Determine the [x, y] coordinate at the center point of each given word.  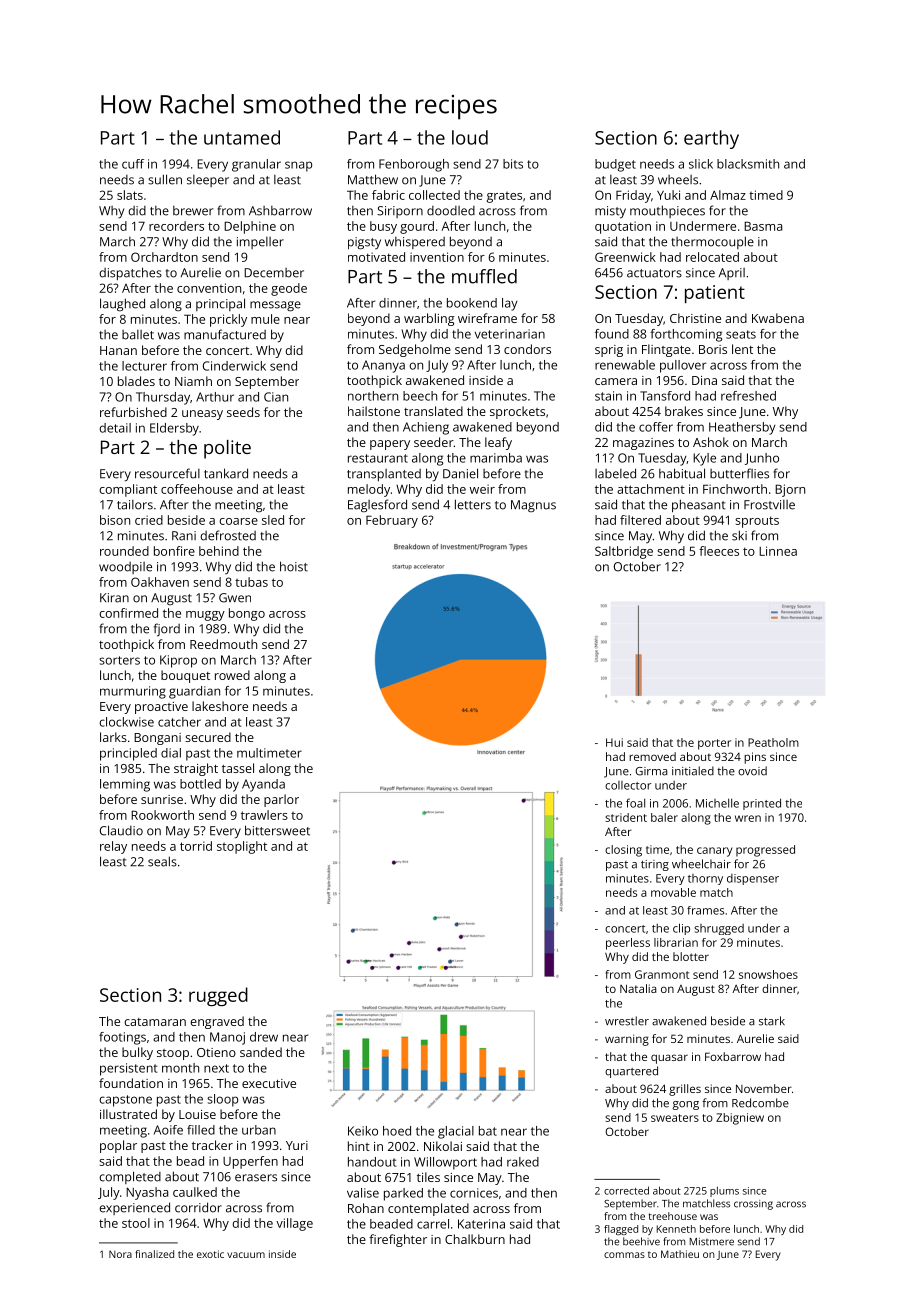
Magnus [533, 506]
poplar [118, 1146]
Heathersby [742, 428]
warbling [429, 319]
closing [623, 851]
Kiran [114, 598]
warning [627, 1040]
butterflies [739, 473]
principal [220, 304]
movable [673, 892]
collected [434, 195]
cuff [133, 164]
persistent [128, 1069]
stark [772, 1021]
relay [113, 847]
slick [701, 164]
